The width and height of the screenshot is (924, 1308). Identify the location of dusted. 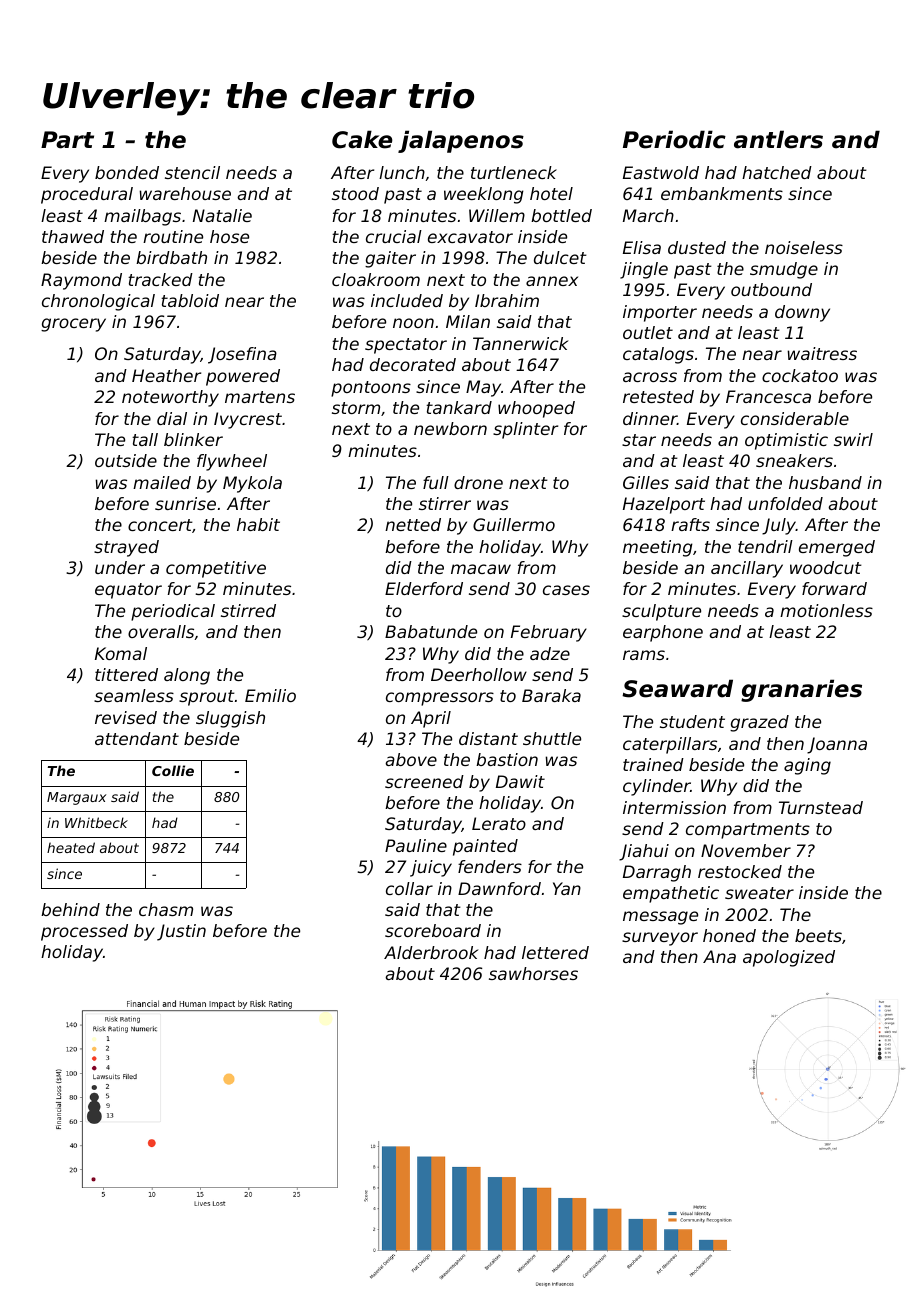
(697, 247).
